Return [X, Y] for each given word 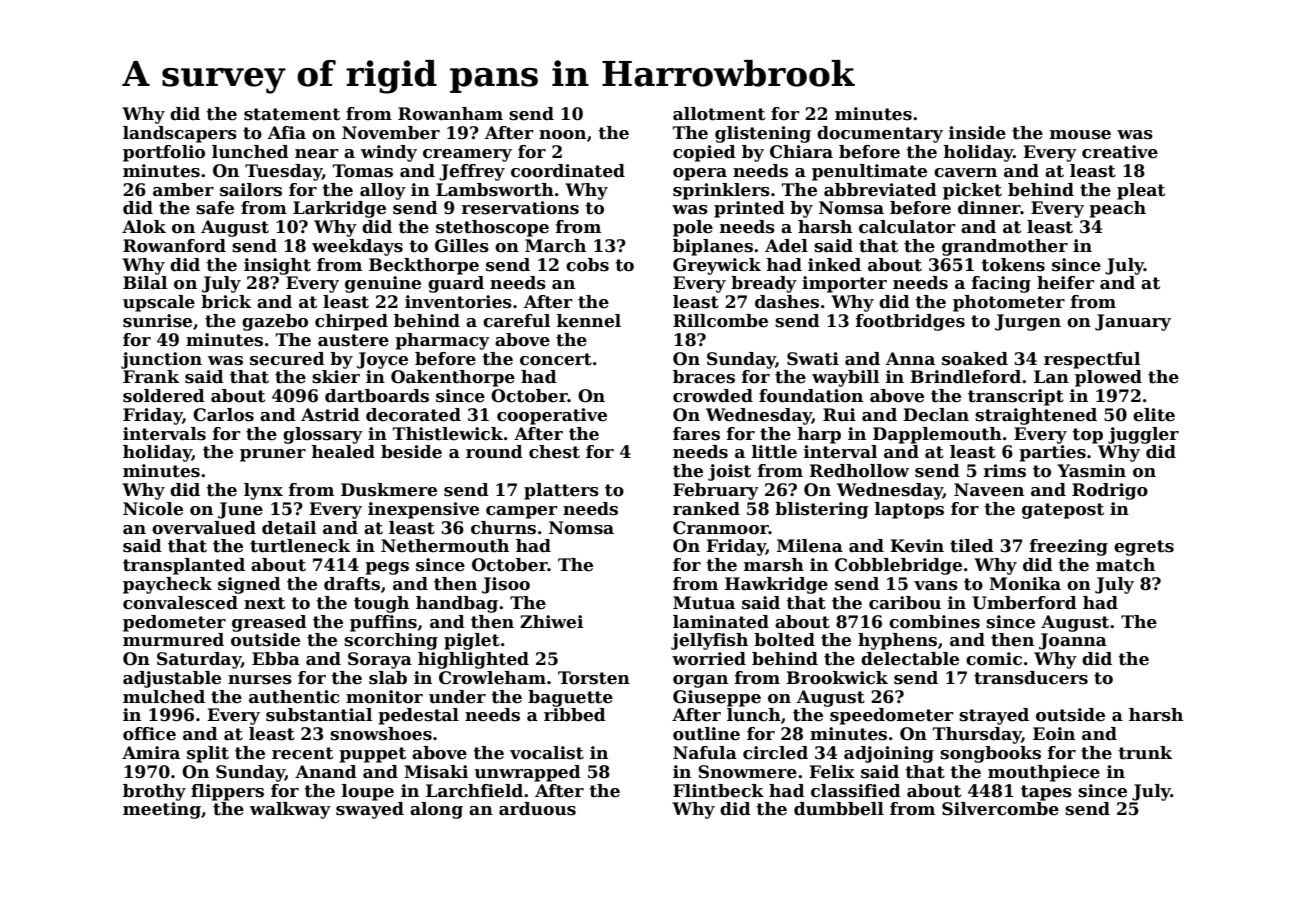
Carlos [223, 415]
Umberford [1024, 603]
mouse [1080, 135]
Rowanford [174, 246]
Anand [326, 772]
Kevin [917, 546]
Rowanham [450, 114]
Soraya [380, 660]
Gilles [462, 246]
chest [554, 452]
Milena [810, 546]
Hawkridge [776, 585]
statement [292, 114]
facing [1001, 284]
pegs [387, 568]
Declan [936, 415]
